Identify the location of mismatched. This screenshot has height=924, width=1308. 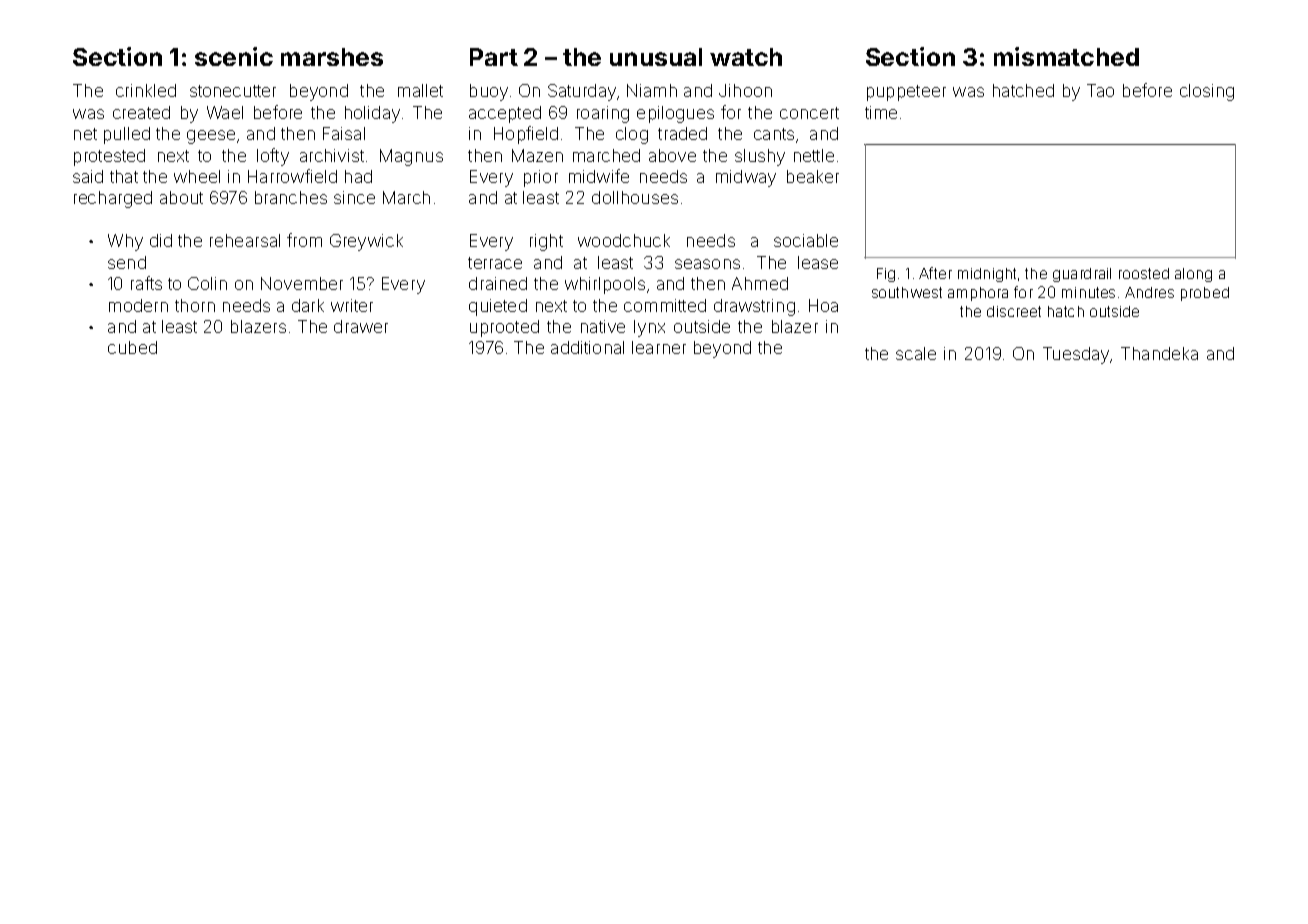
(1066, 56).
